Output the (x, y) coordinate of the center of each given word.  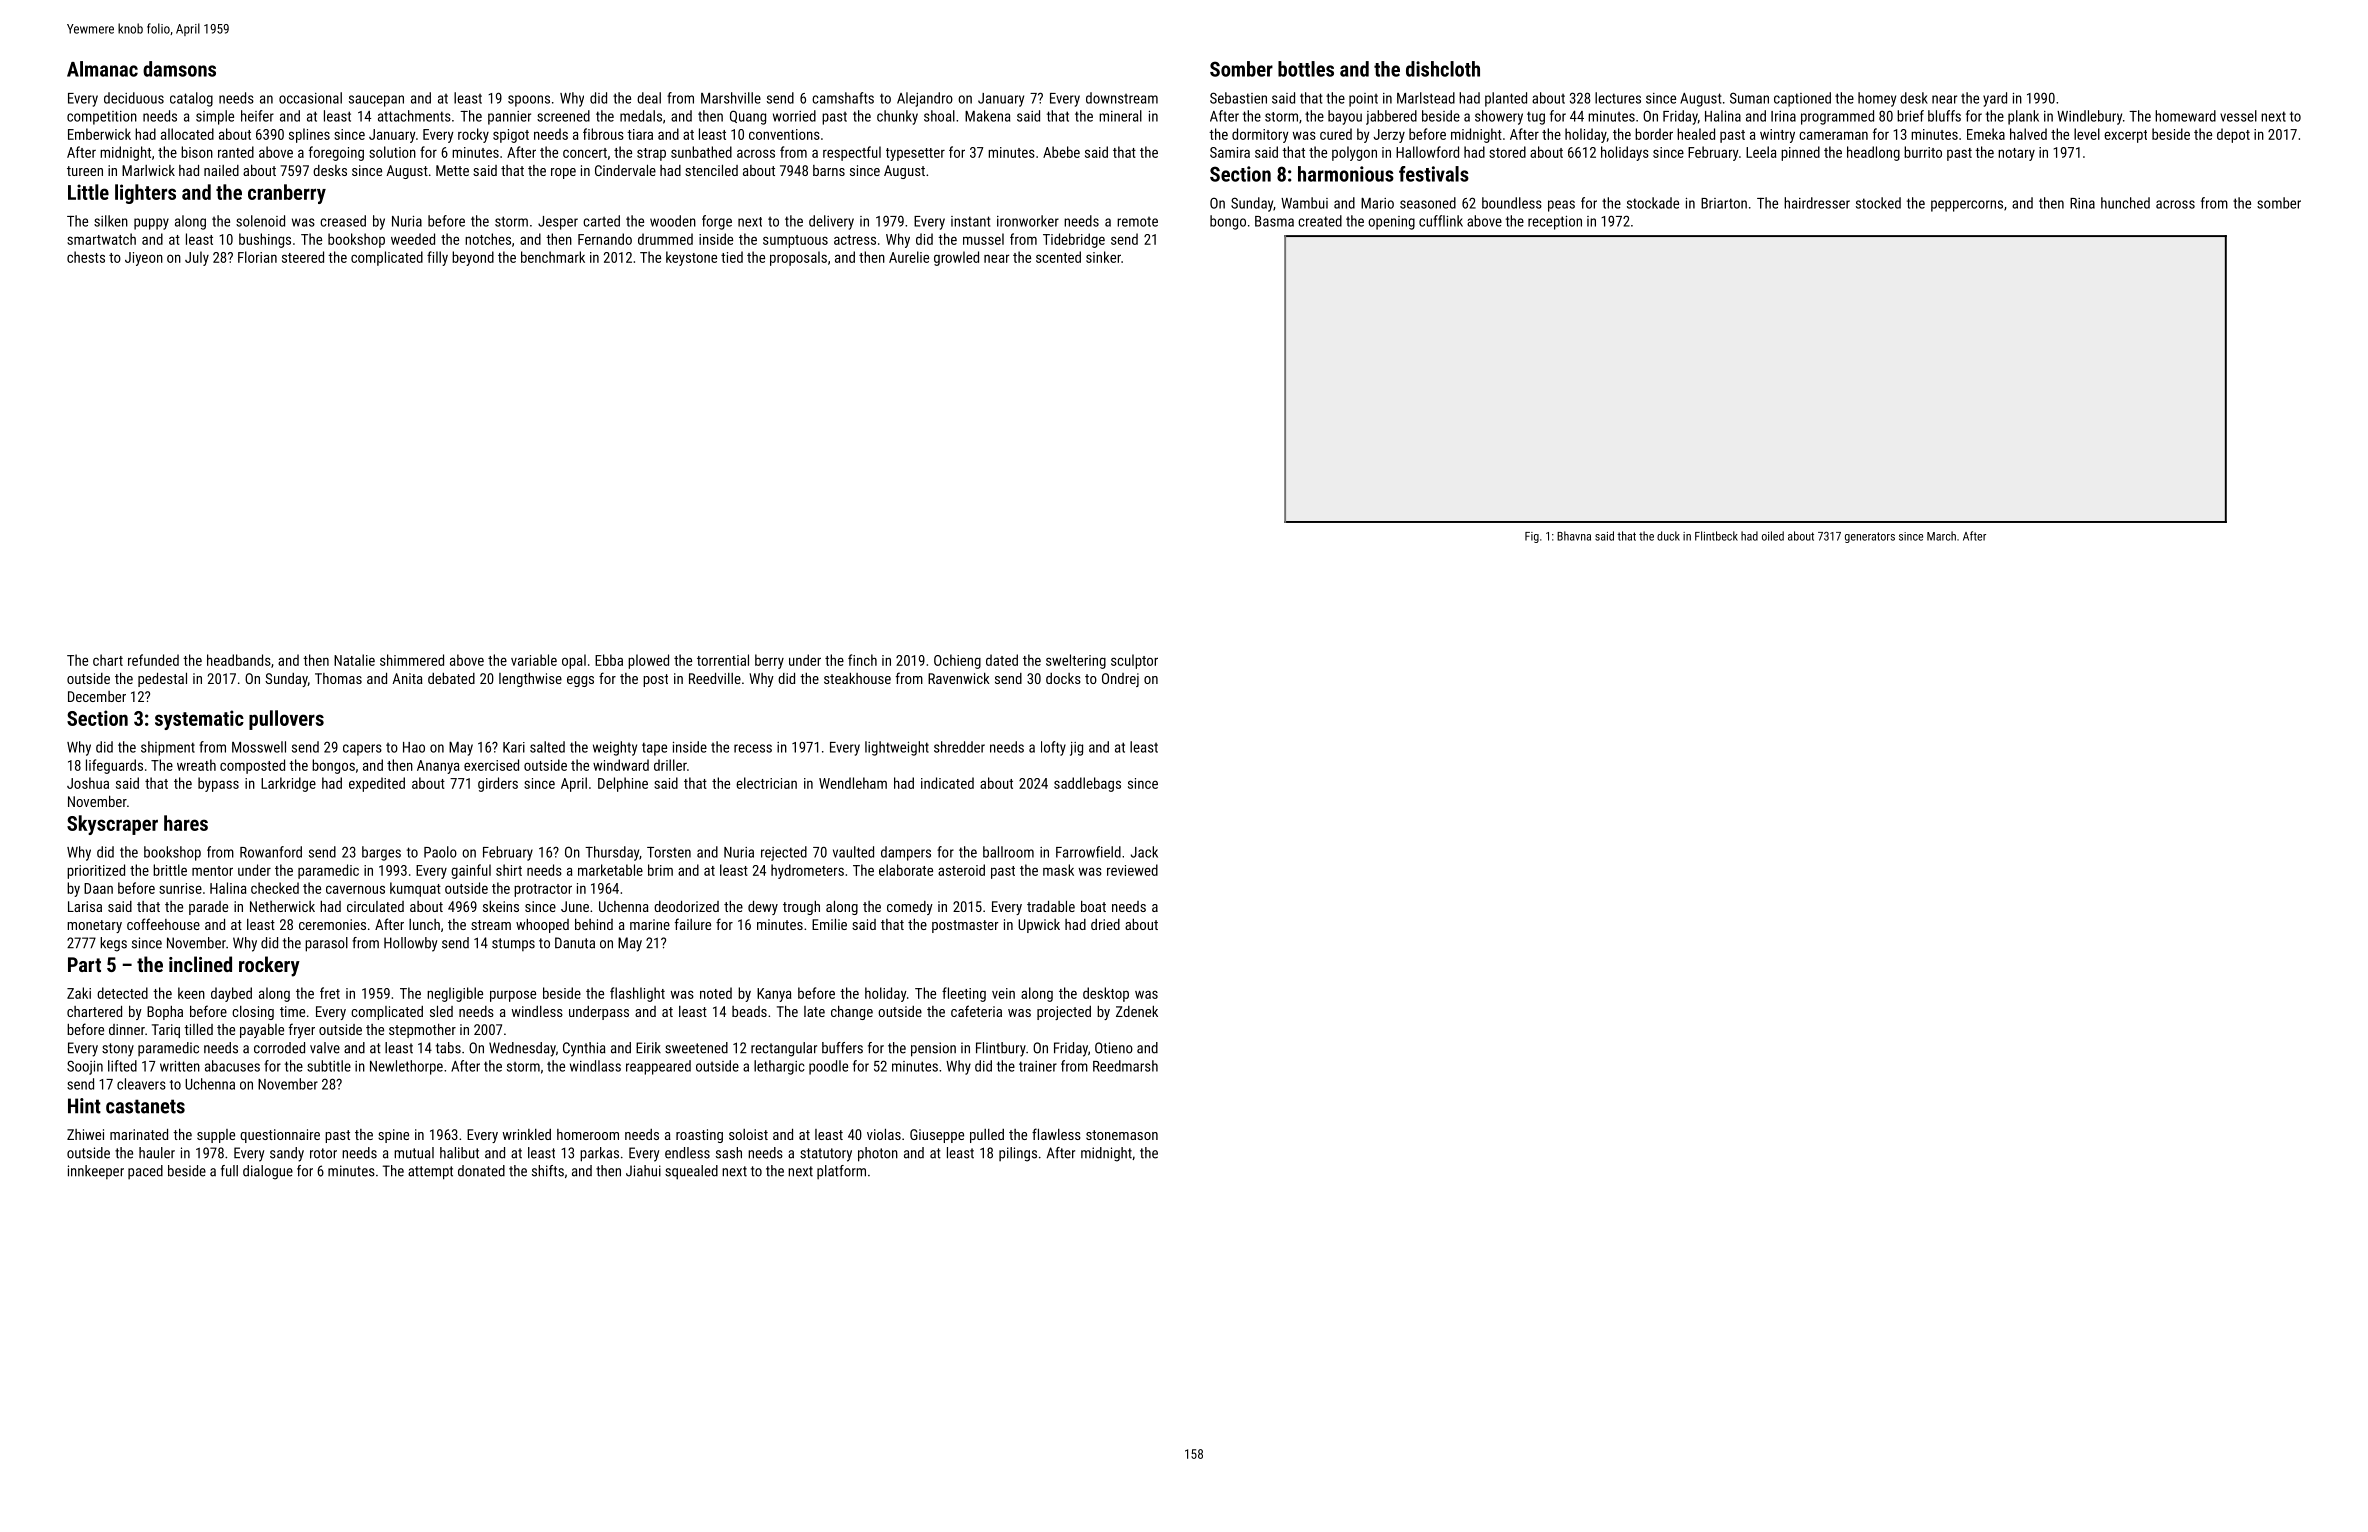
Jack (1144, 852)
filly (437, 258)
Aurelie (909, 257)
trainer (1038, 1066)
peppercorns (1967, 206)
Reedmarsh (1125, 1066)
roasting (699, 1136)
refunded (153, 660)
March (1941, 536)
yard (1995, 99)
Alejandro (925, 99)
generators (1870, 537)
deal (649, 98)
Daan (98, 888)
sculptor (1134, 661)
